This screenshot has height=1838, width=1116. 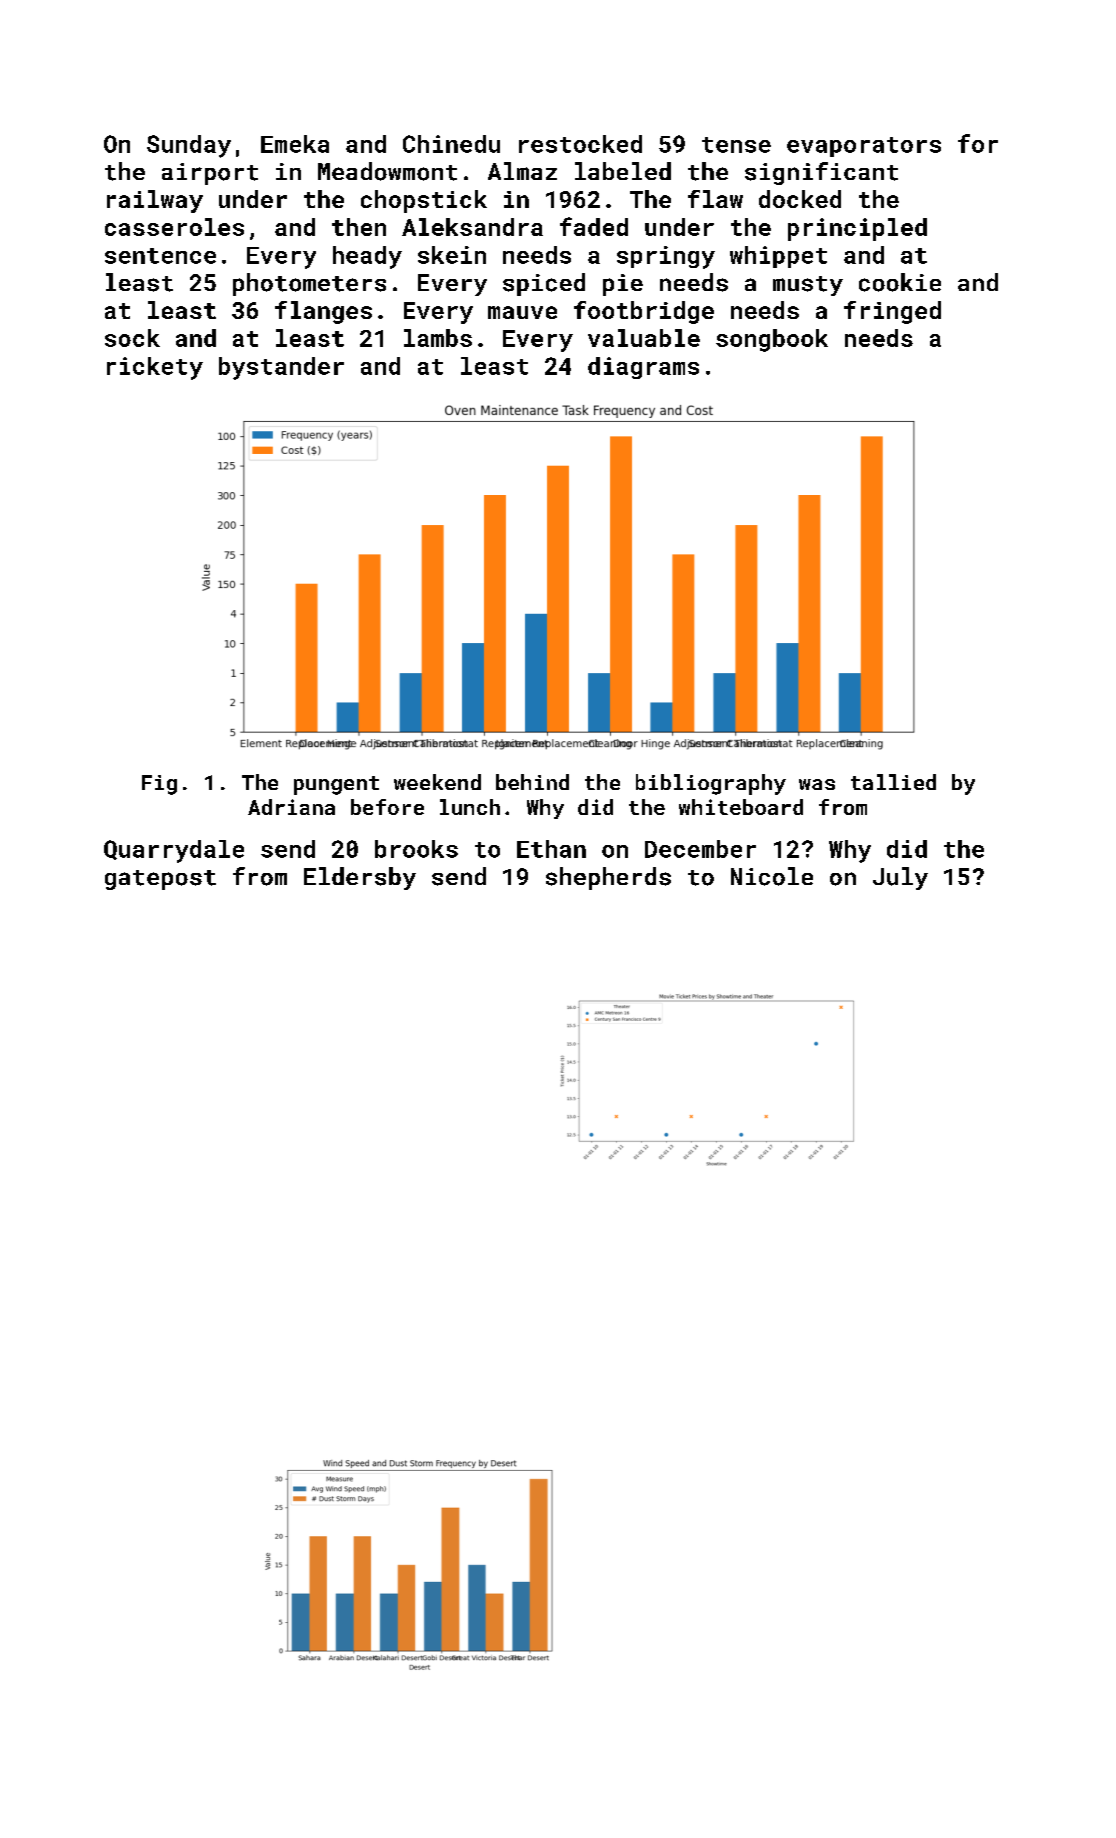 I want to click on Nicole, so click(x=772, y=876).
